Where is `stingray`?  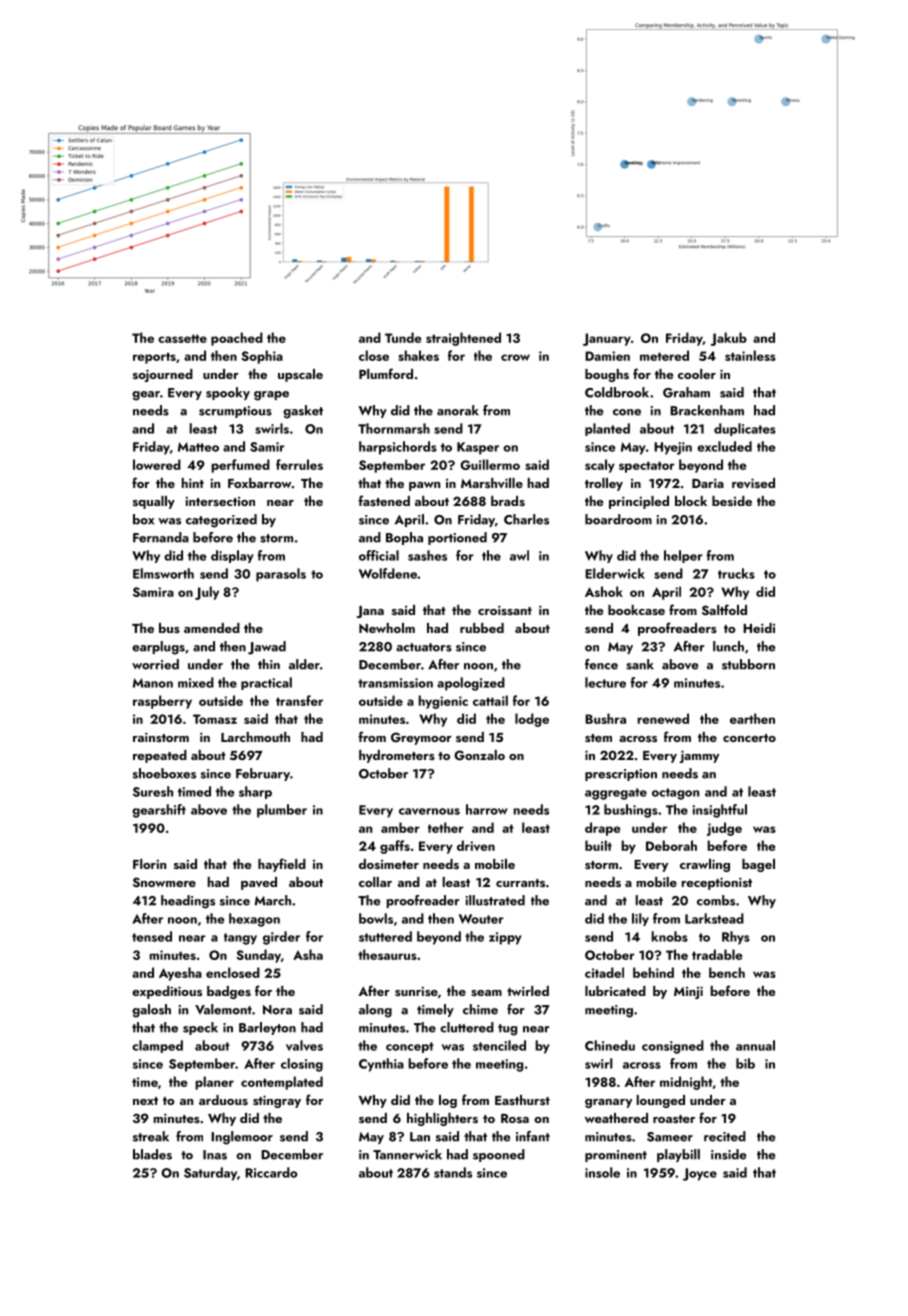
stingray is located at coordinates (277, 1101).
